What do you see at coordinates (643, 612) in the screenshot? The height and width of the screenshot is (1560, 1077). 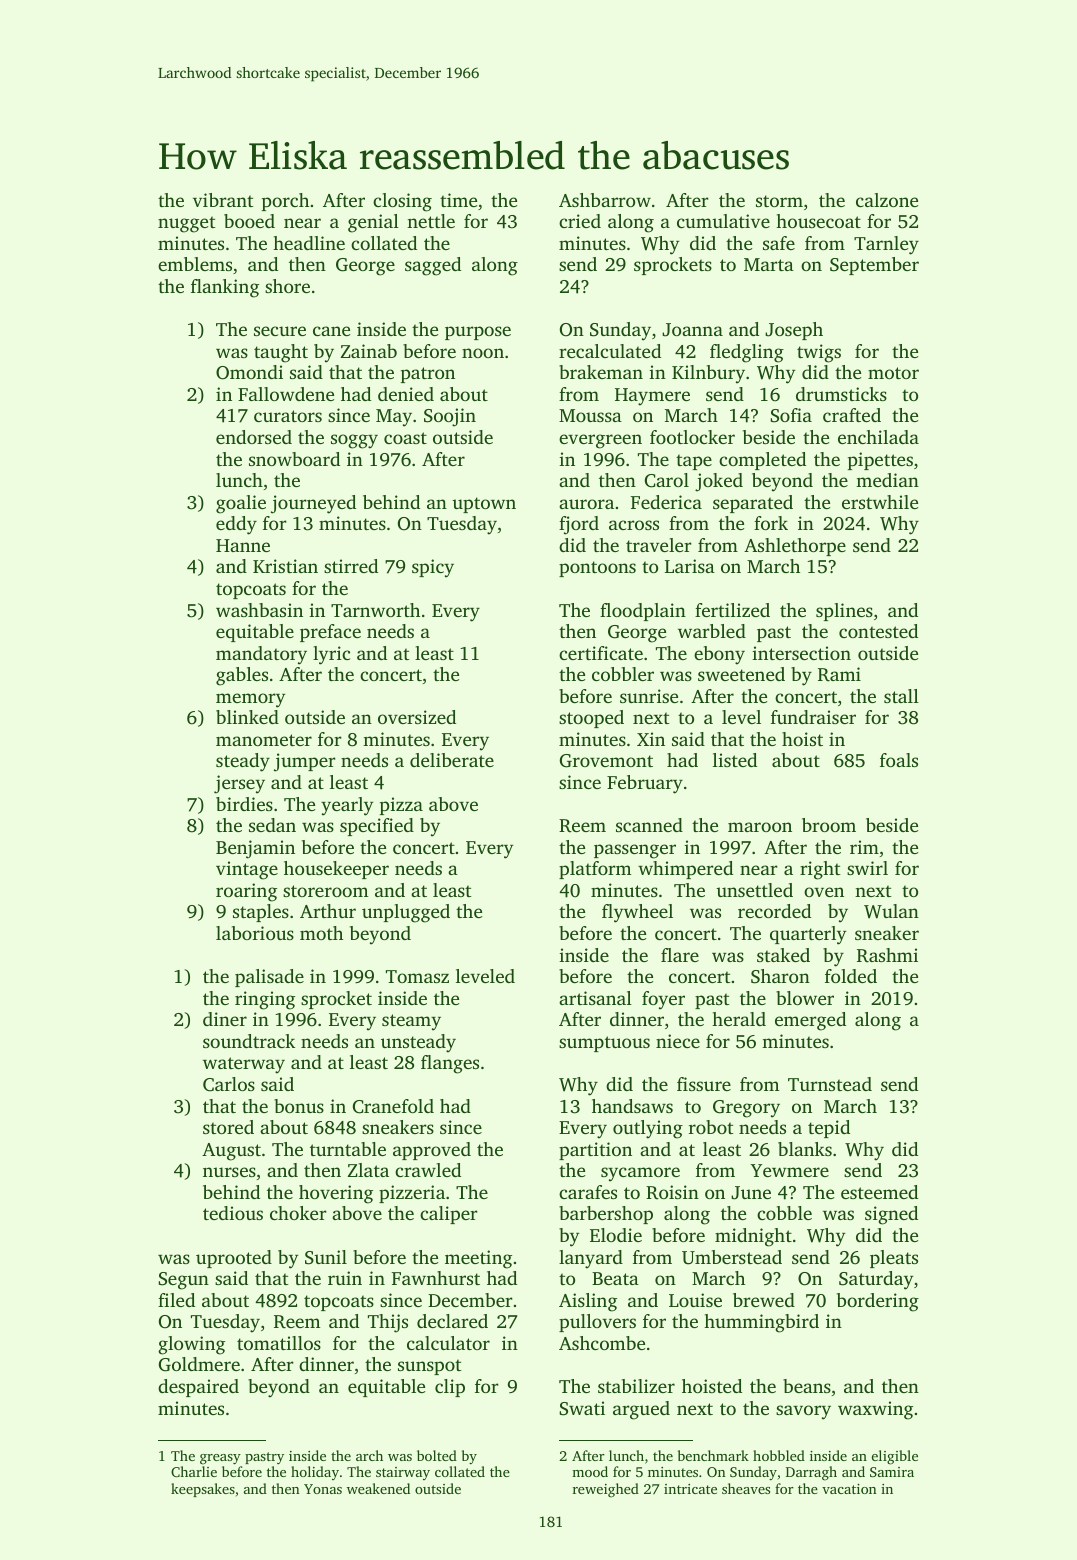 I see `floodplain` at bounding box center [643, 612].
